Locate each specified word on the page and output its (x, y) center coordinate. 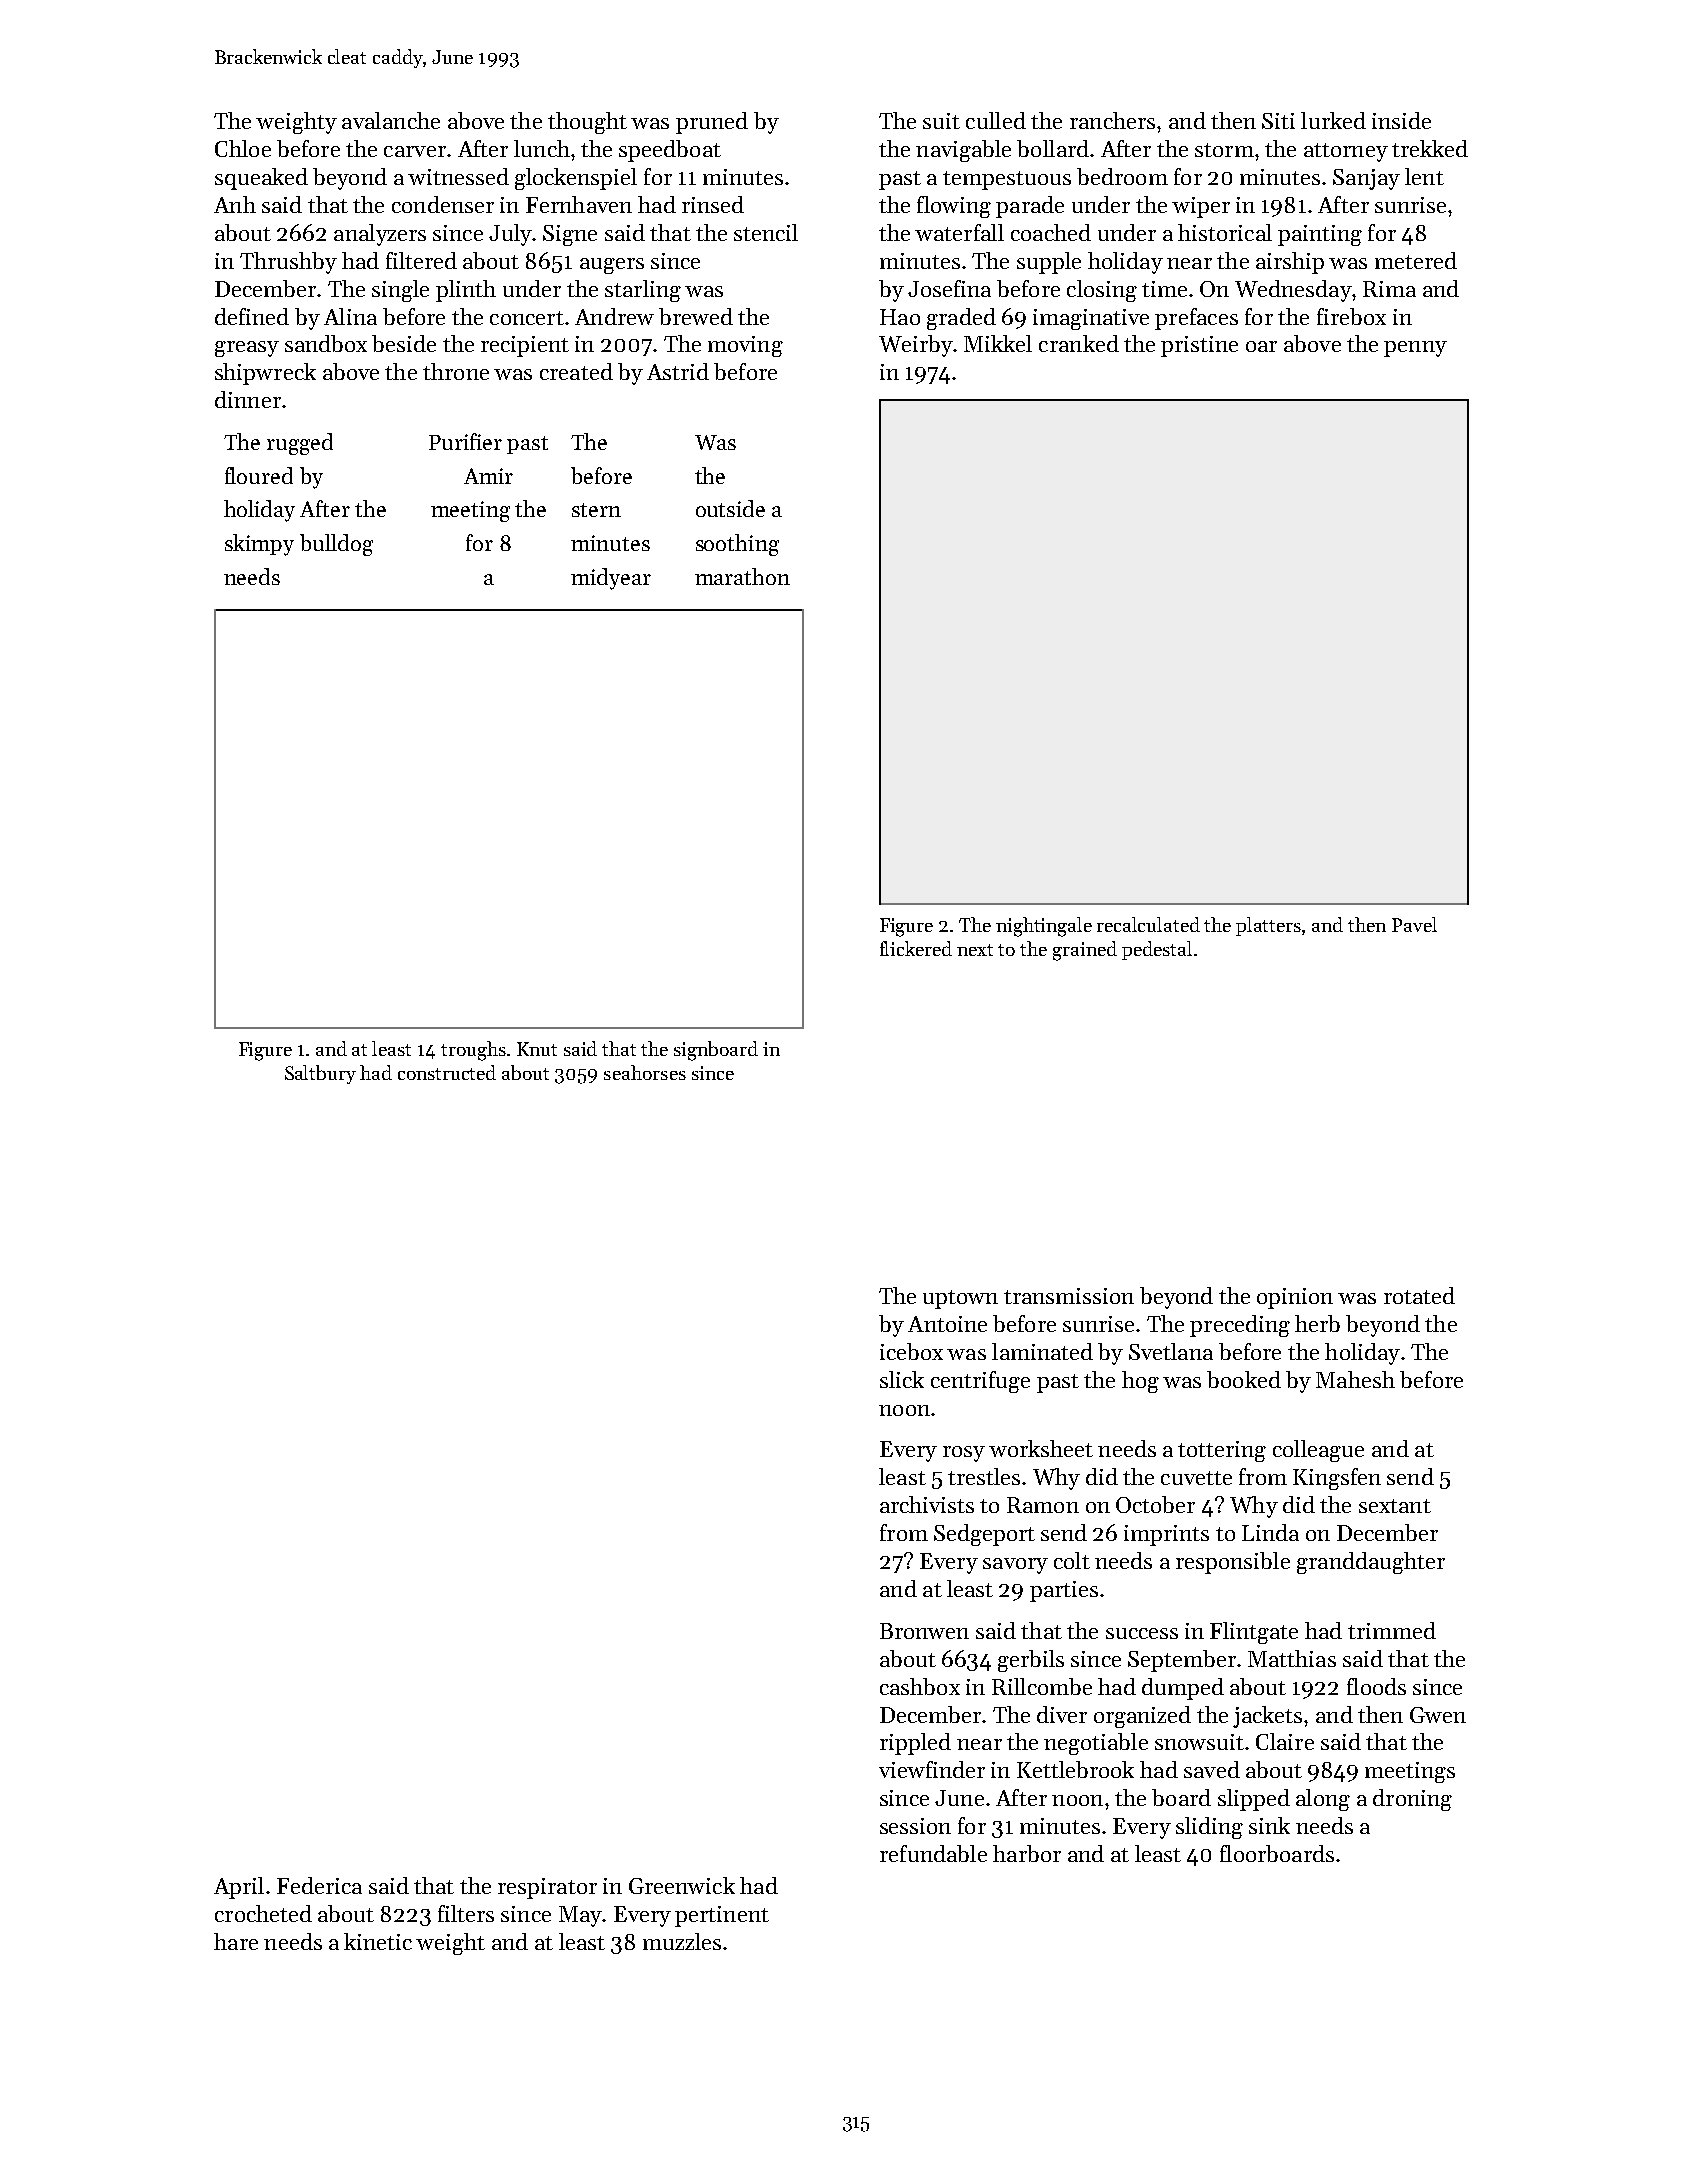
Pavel (1414, 924)
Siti (1278, 121)
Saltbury (320, 1074)
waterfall (959, 232)
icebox (911, 1351)
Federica (319, 1885)
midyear (611, 579)
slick (902, 1379)
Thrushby (288, 263)
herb (1317, 1323)
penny (1415, 349)
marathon (742, 576)
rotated (1419, 1295)
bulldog (336, 545)
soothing (737, 545)
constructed (447, 1072)
